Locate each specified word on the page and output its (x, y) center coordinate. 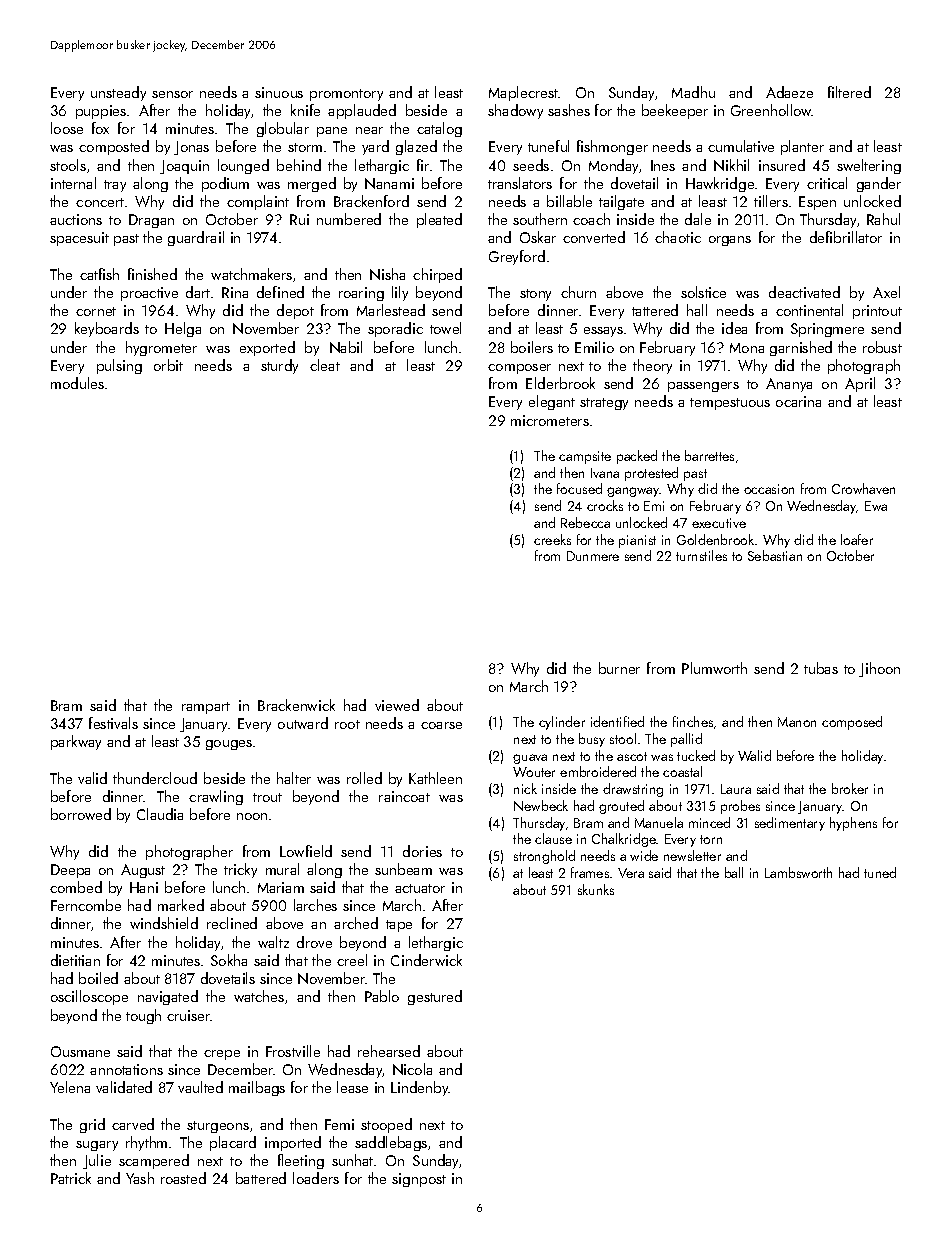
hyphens (853, 824)
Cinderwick (426, 960)
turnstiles (701, 555)
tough (143, 1016)
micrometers (550, 420)
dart (198, 292)
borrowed (81, 814)
